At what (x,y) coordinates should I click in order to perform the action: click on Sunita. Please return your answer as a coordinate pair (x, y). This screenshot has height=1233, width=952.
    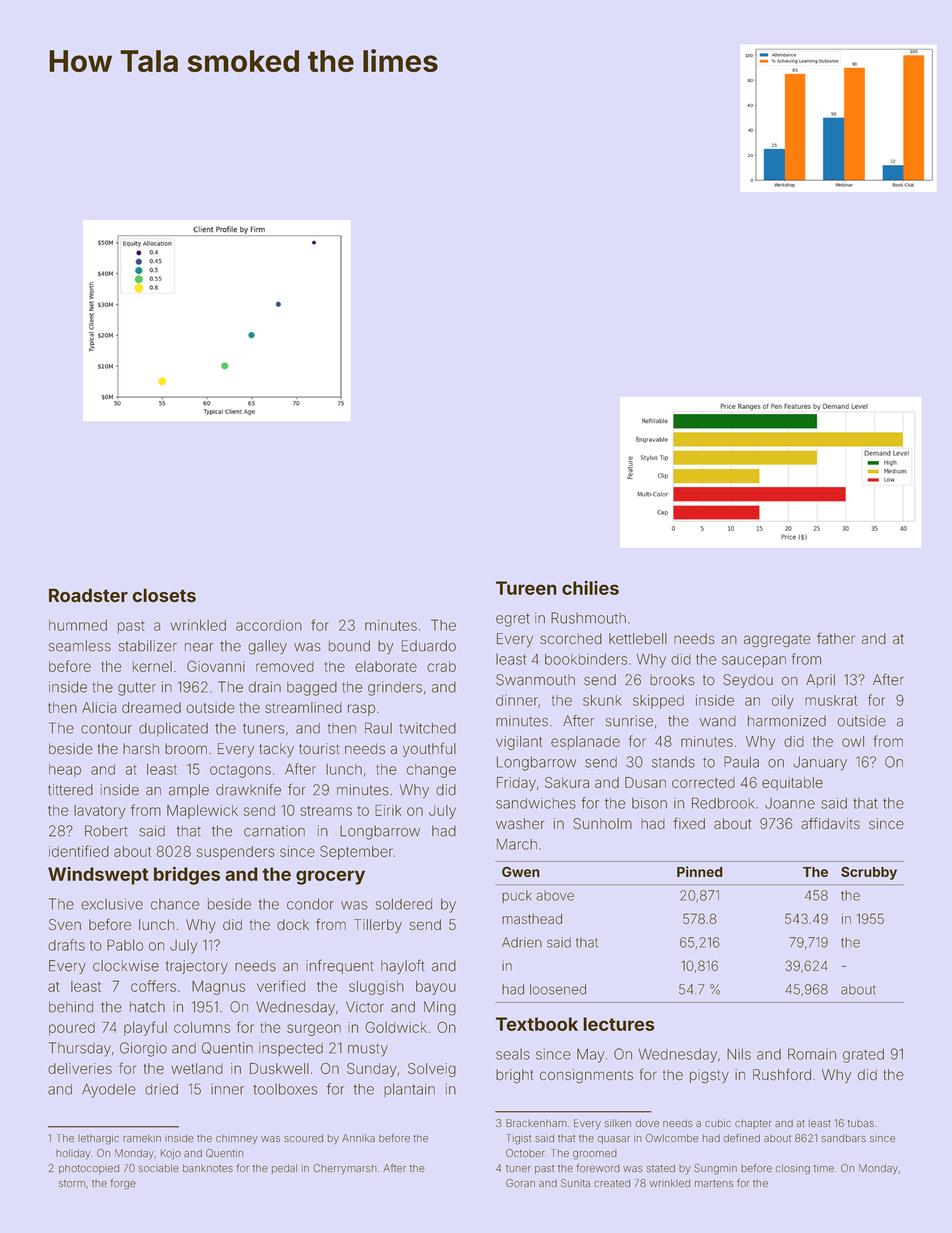
    Looking at the image, I should click on (575, 1183).
